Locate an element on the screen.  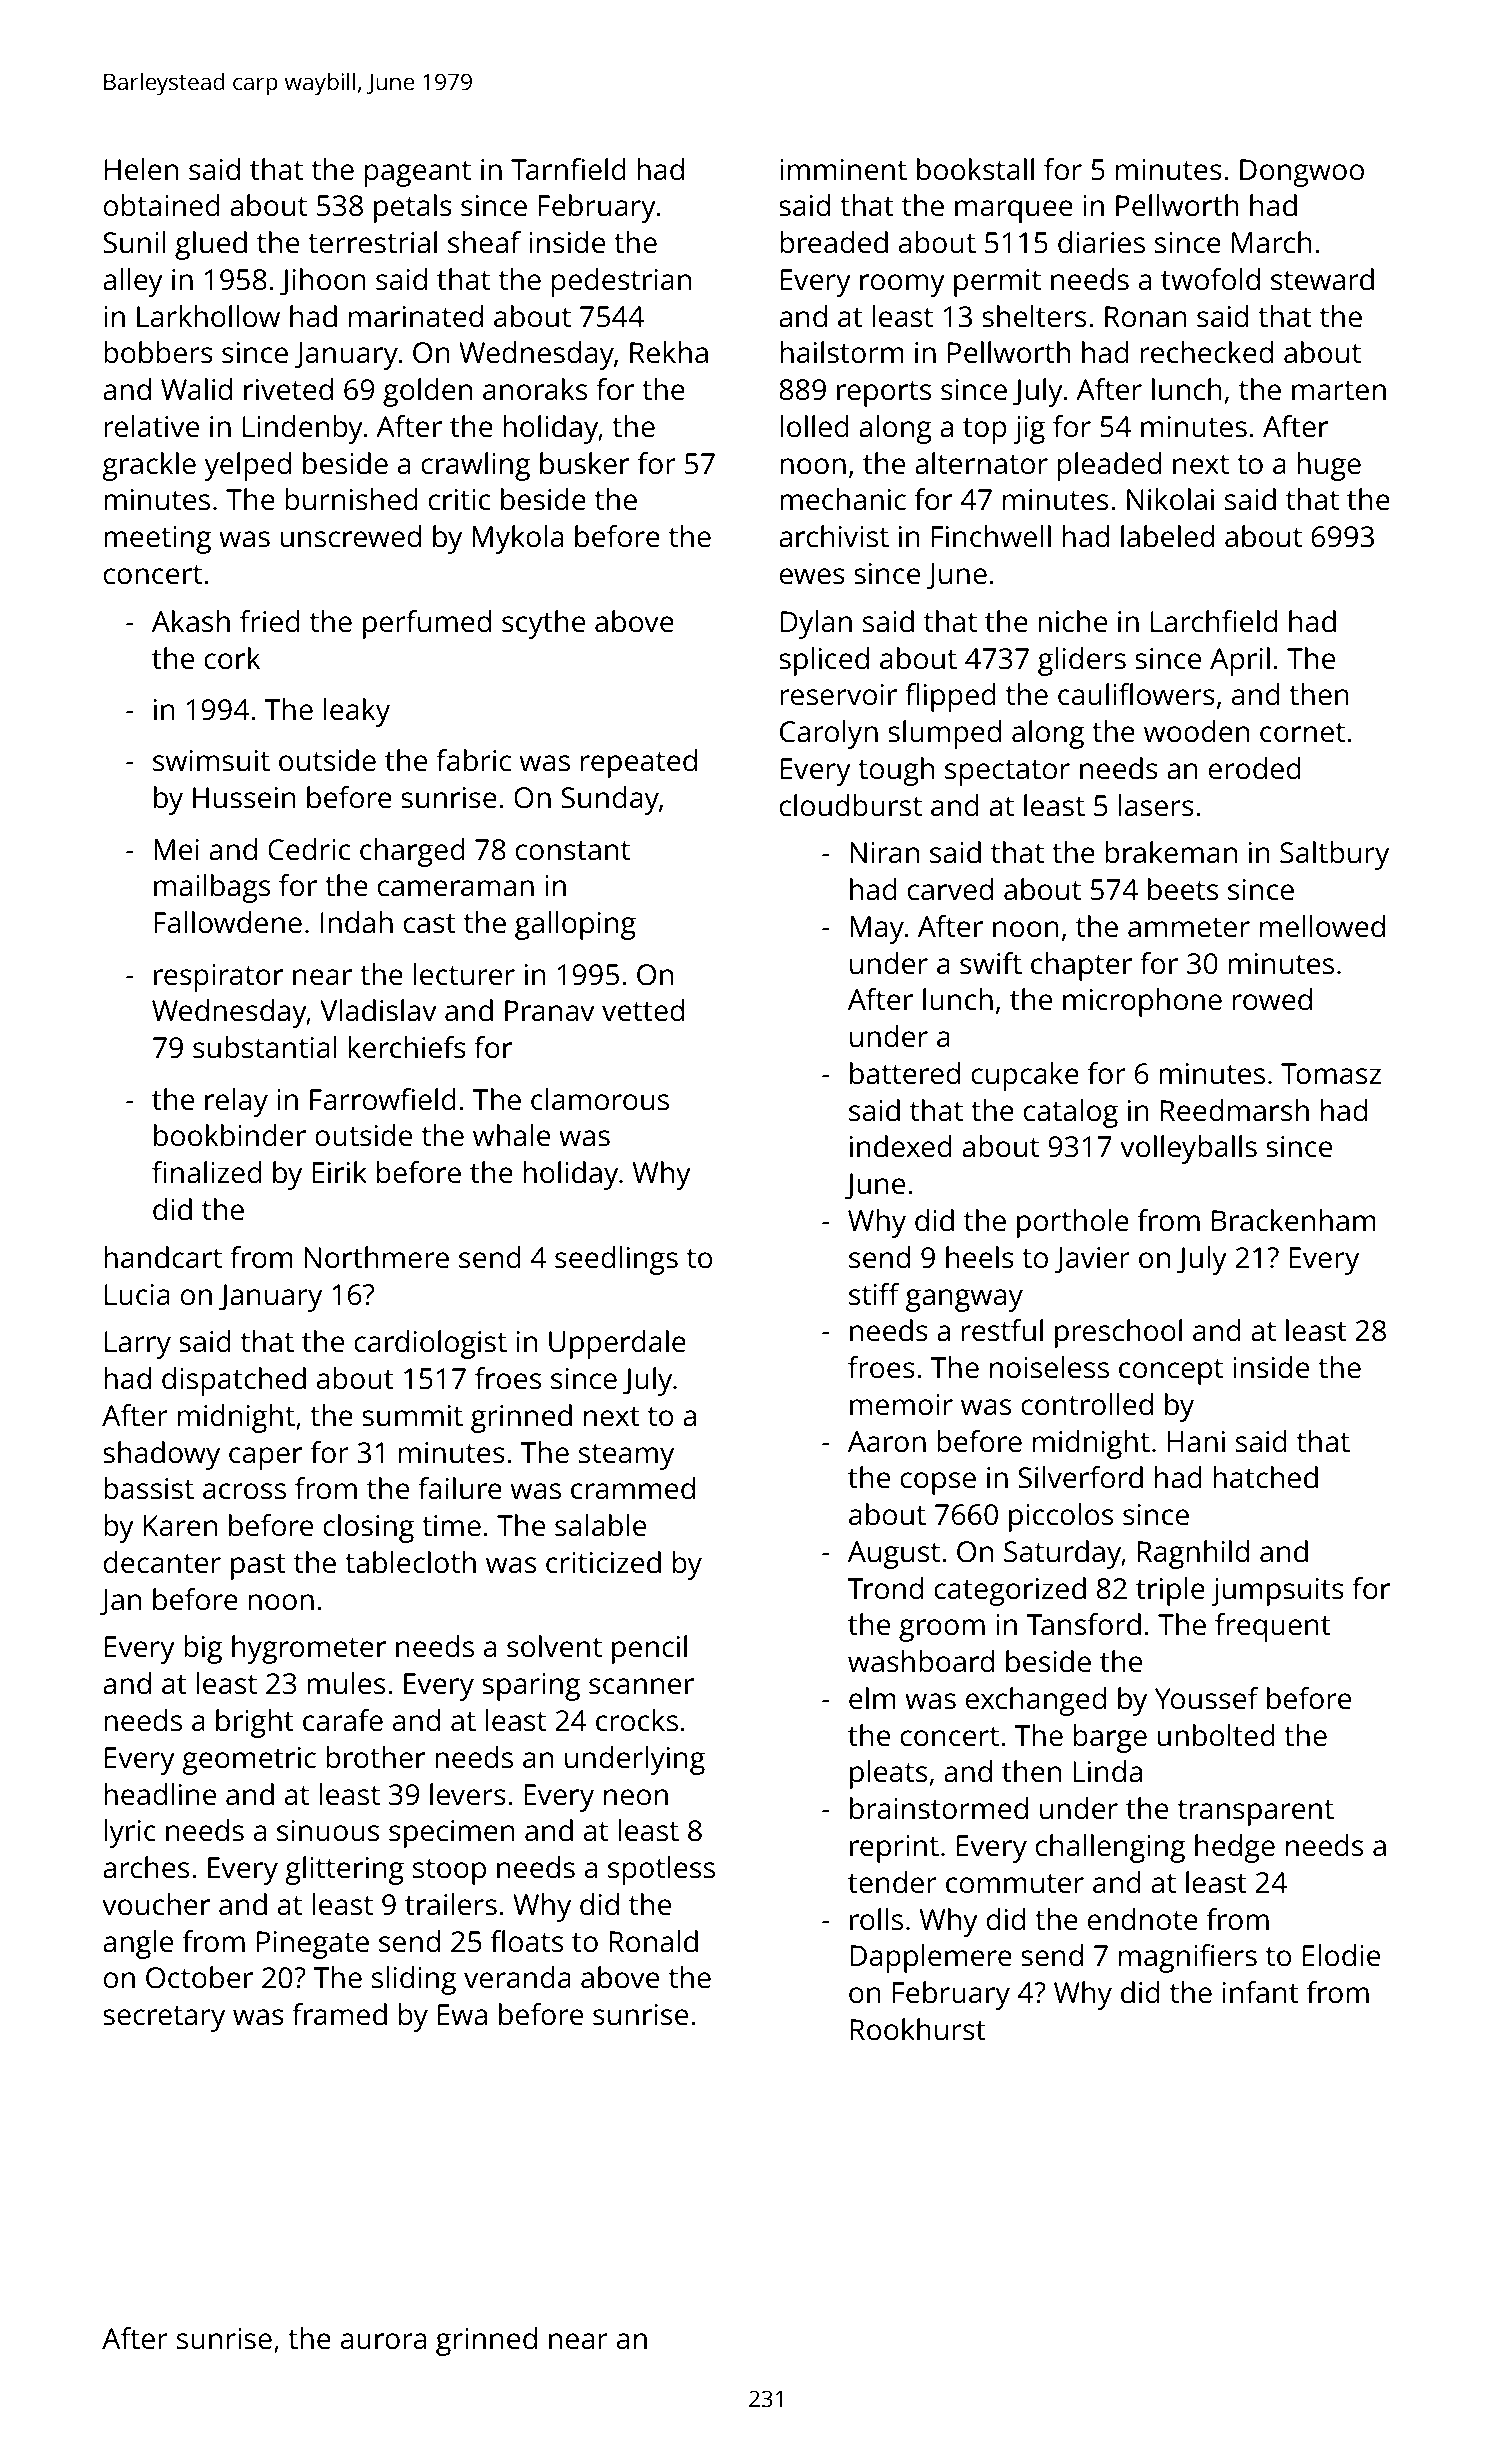
Reedmarsh is located at coordinates (1235, 1110).
